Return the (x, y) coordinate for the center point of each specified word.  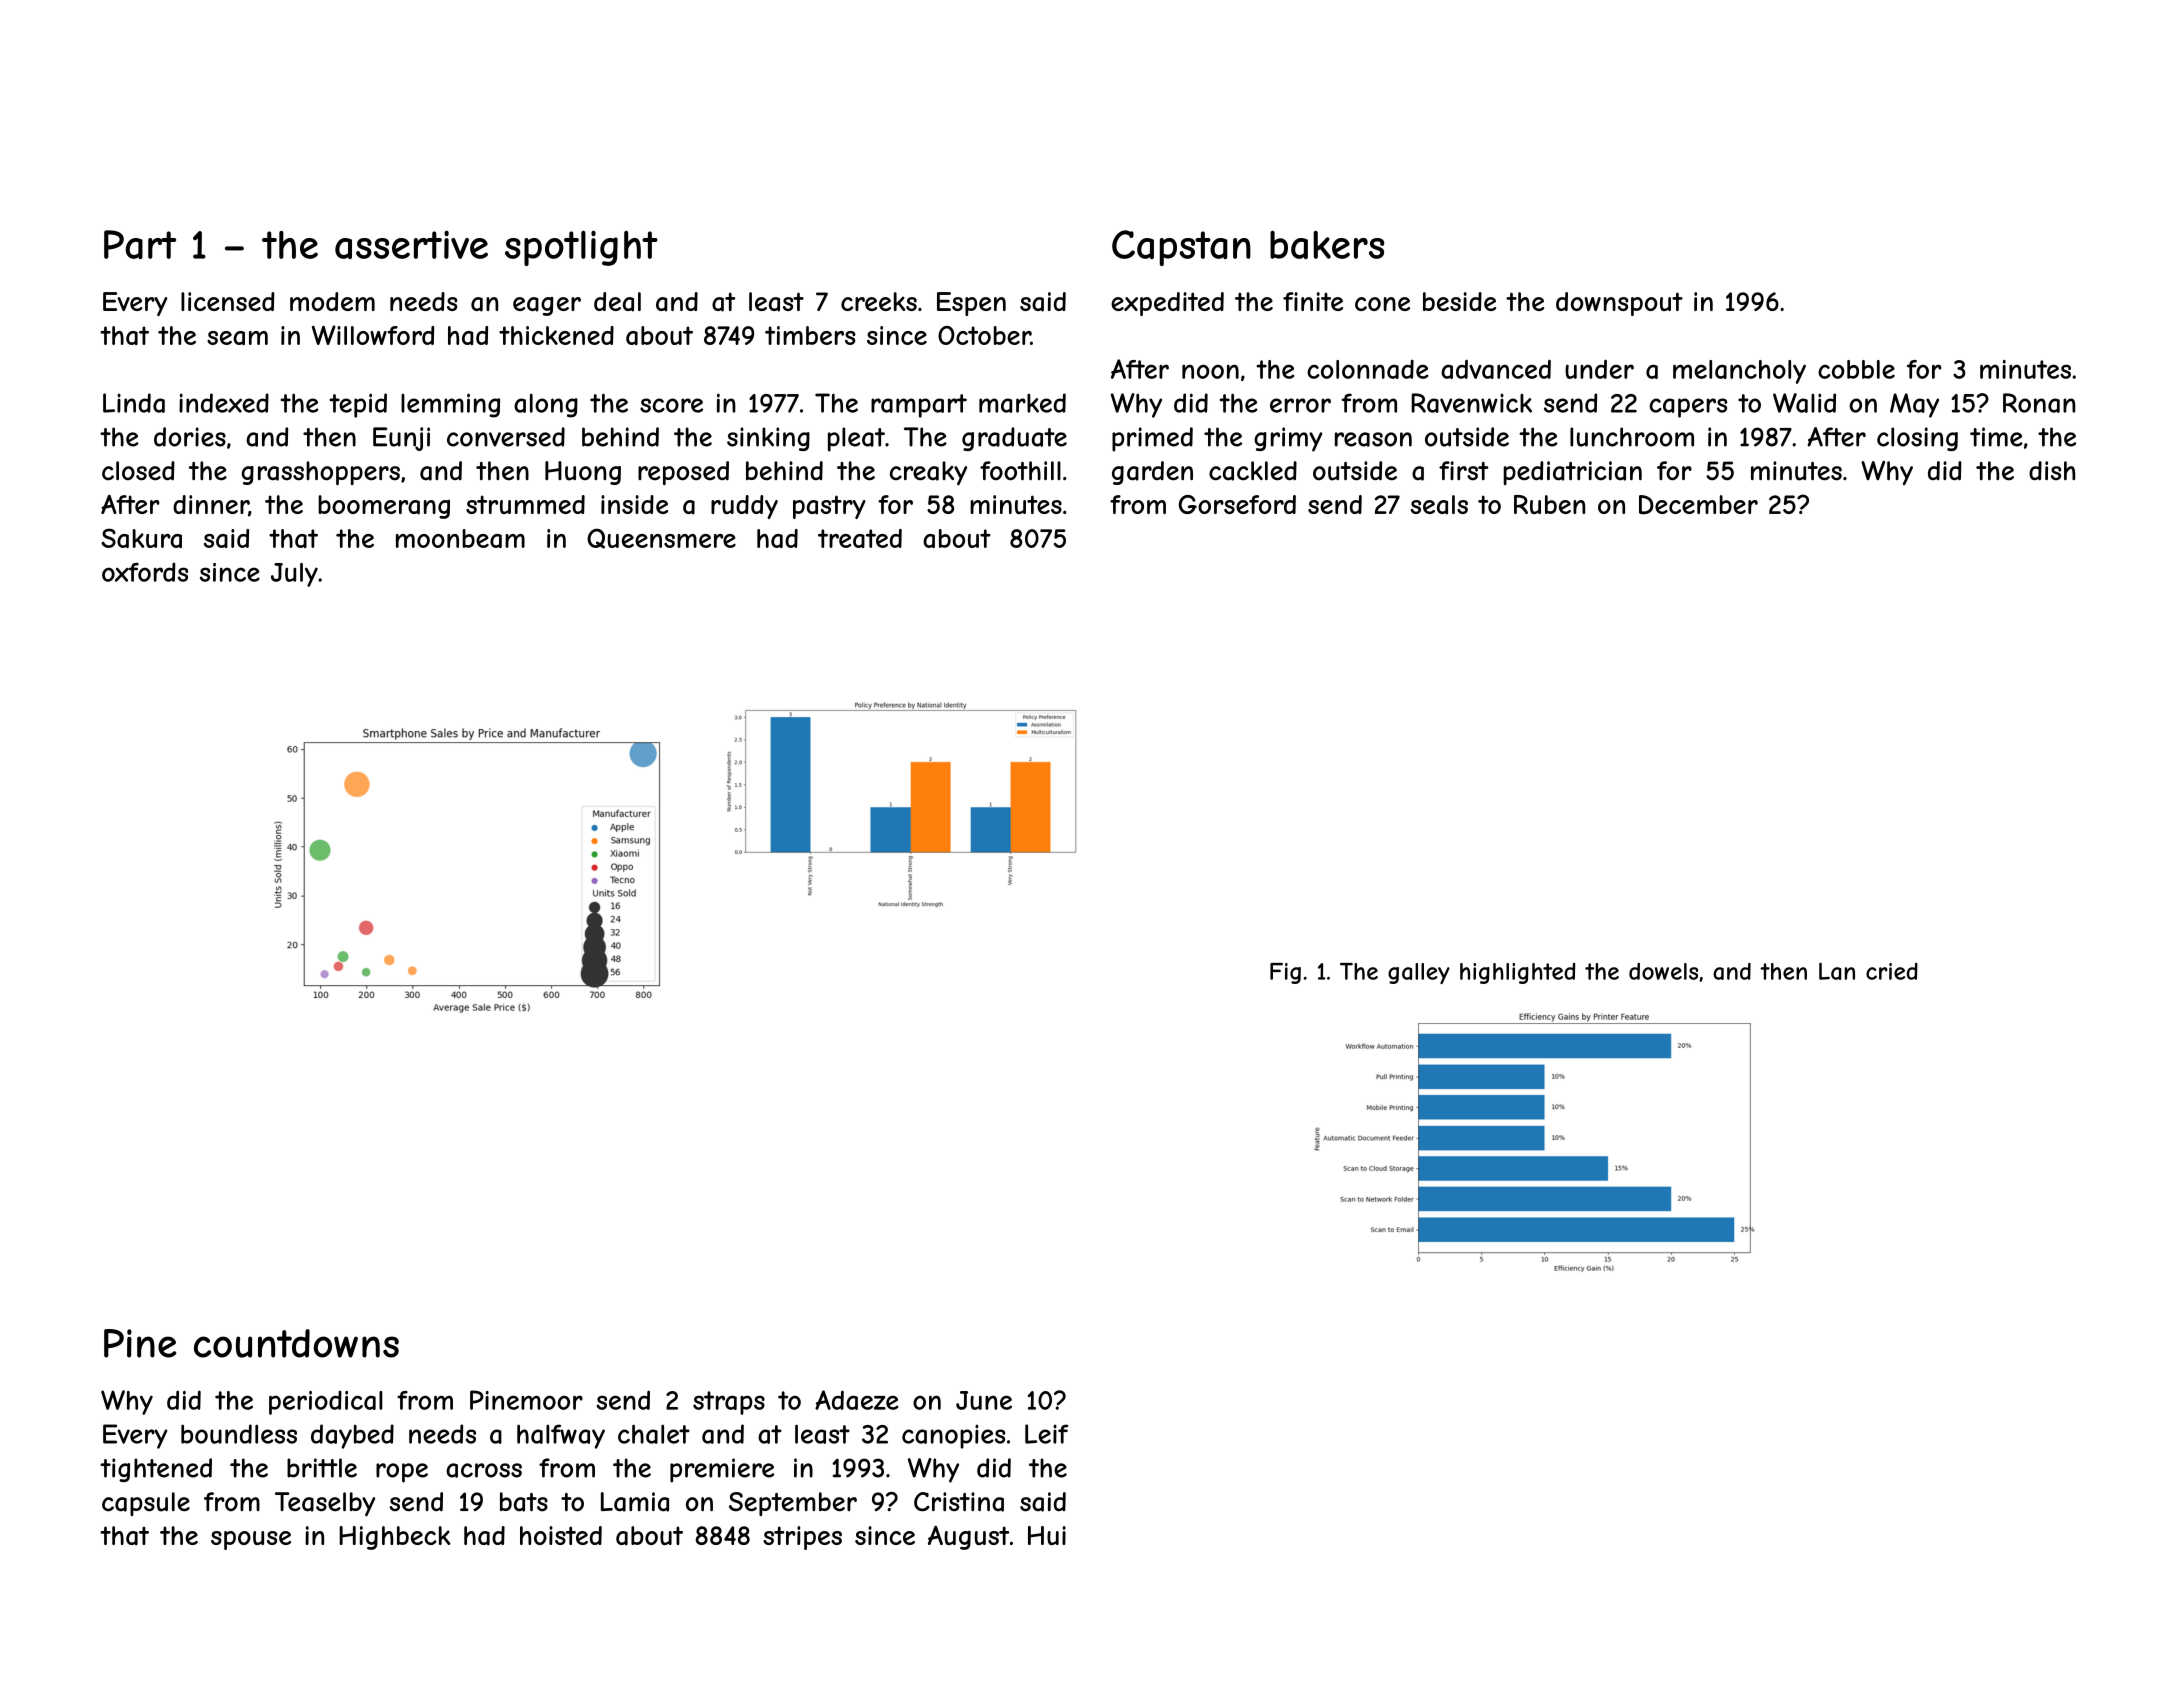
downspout (1619, 304)
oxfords (145, 572)
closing (1917, 439)
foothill (1020, 471)
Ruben (1549, 504)
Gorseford (1237, 504)
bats (524, 1502)
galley (1419, 973)
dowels (1663, 971)
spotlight (581, 248)
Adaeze (857, 1400)
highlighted (1518, 973)
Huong (583, 473)
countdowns (296, 1343)
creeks (879, 301)
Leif (1046, 1434)
